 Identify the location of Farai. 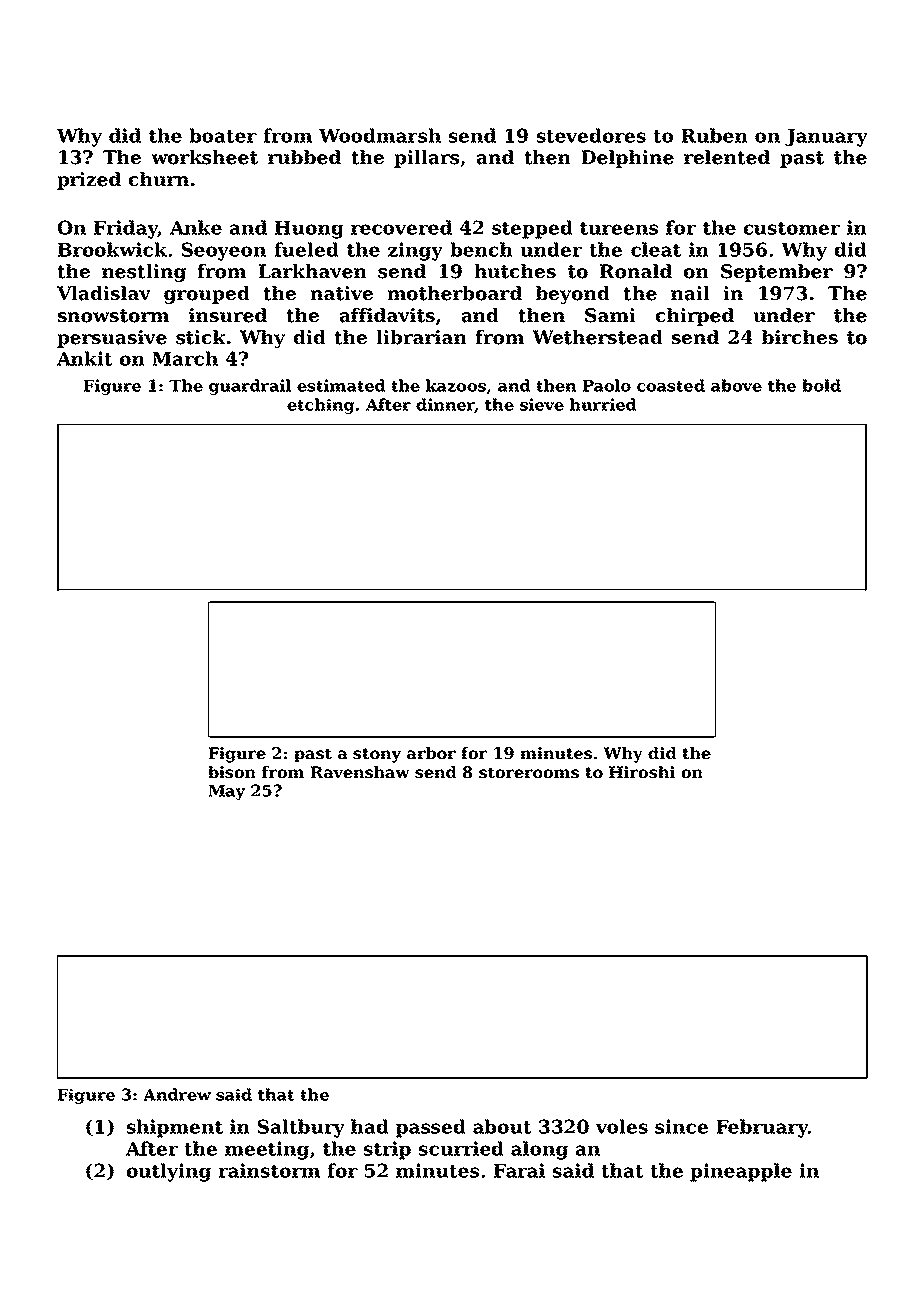
(519, 1170).
